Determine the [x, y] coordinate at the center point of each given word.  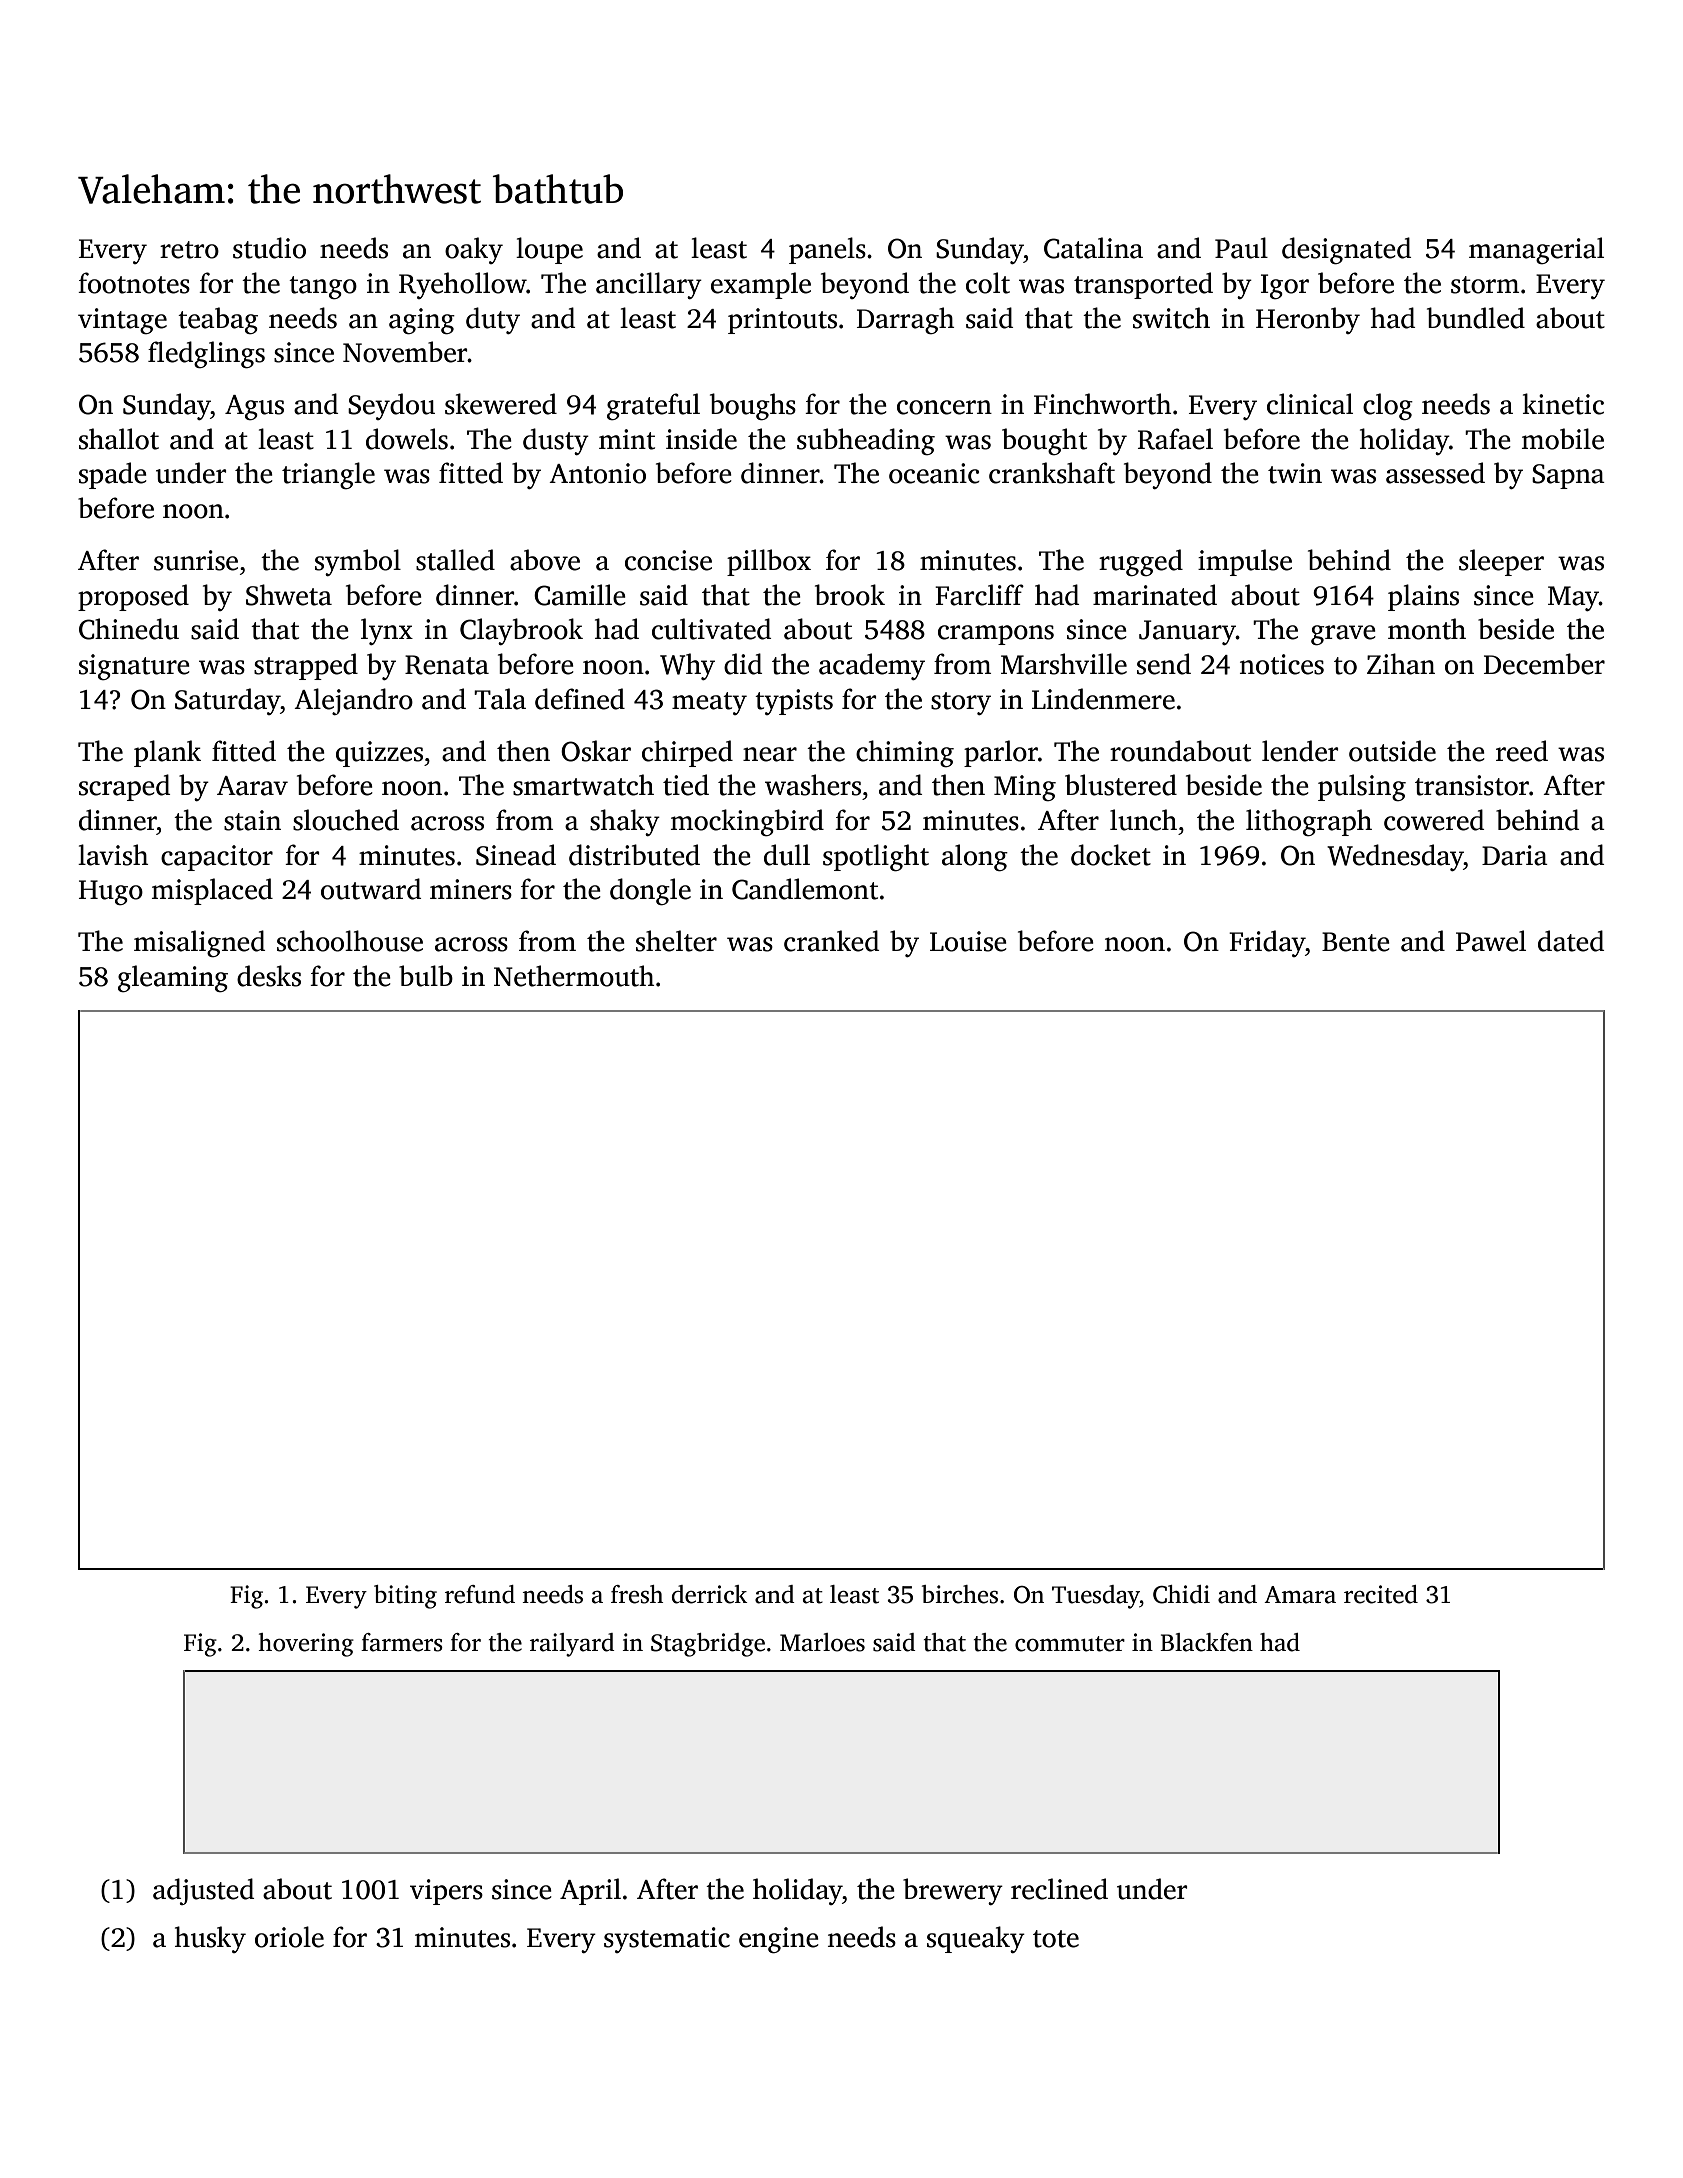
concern [944, 407]
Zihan [1401, 664]
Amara [1300, 1595]
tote [1056, 1939]
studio [269, 248]
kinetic [1563, 404]
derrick [710, 1594]
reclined [1059, 1889]
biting [405, 1597]
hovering [306, 1645]
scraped [124, 787]
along [975, 857]
